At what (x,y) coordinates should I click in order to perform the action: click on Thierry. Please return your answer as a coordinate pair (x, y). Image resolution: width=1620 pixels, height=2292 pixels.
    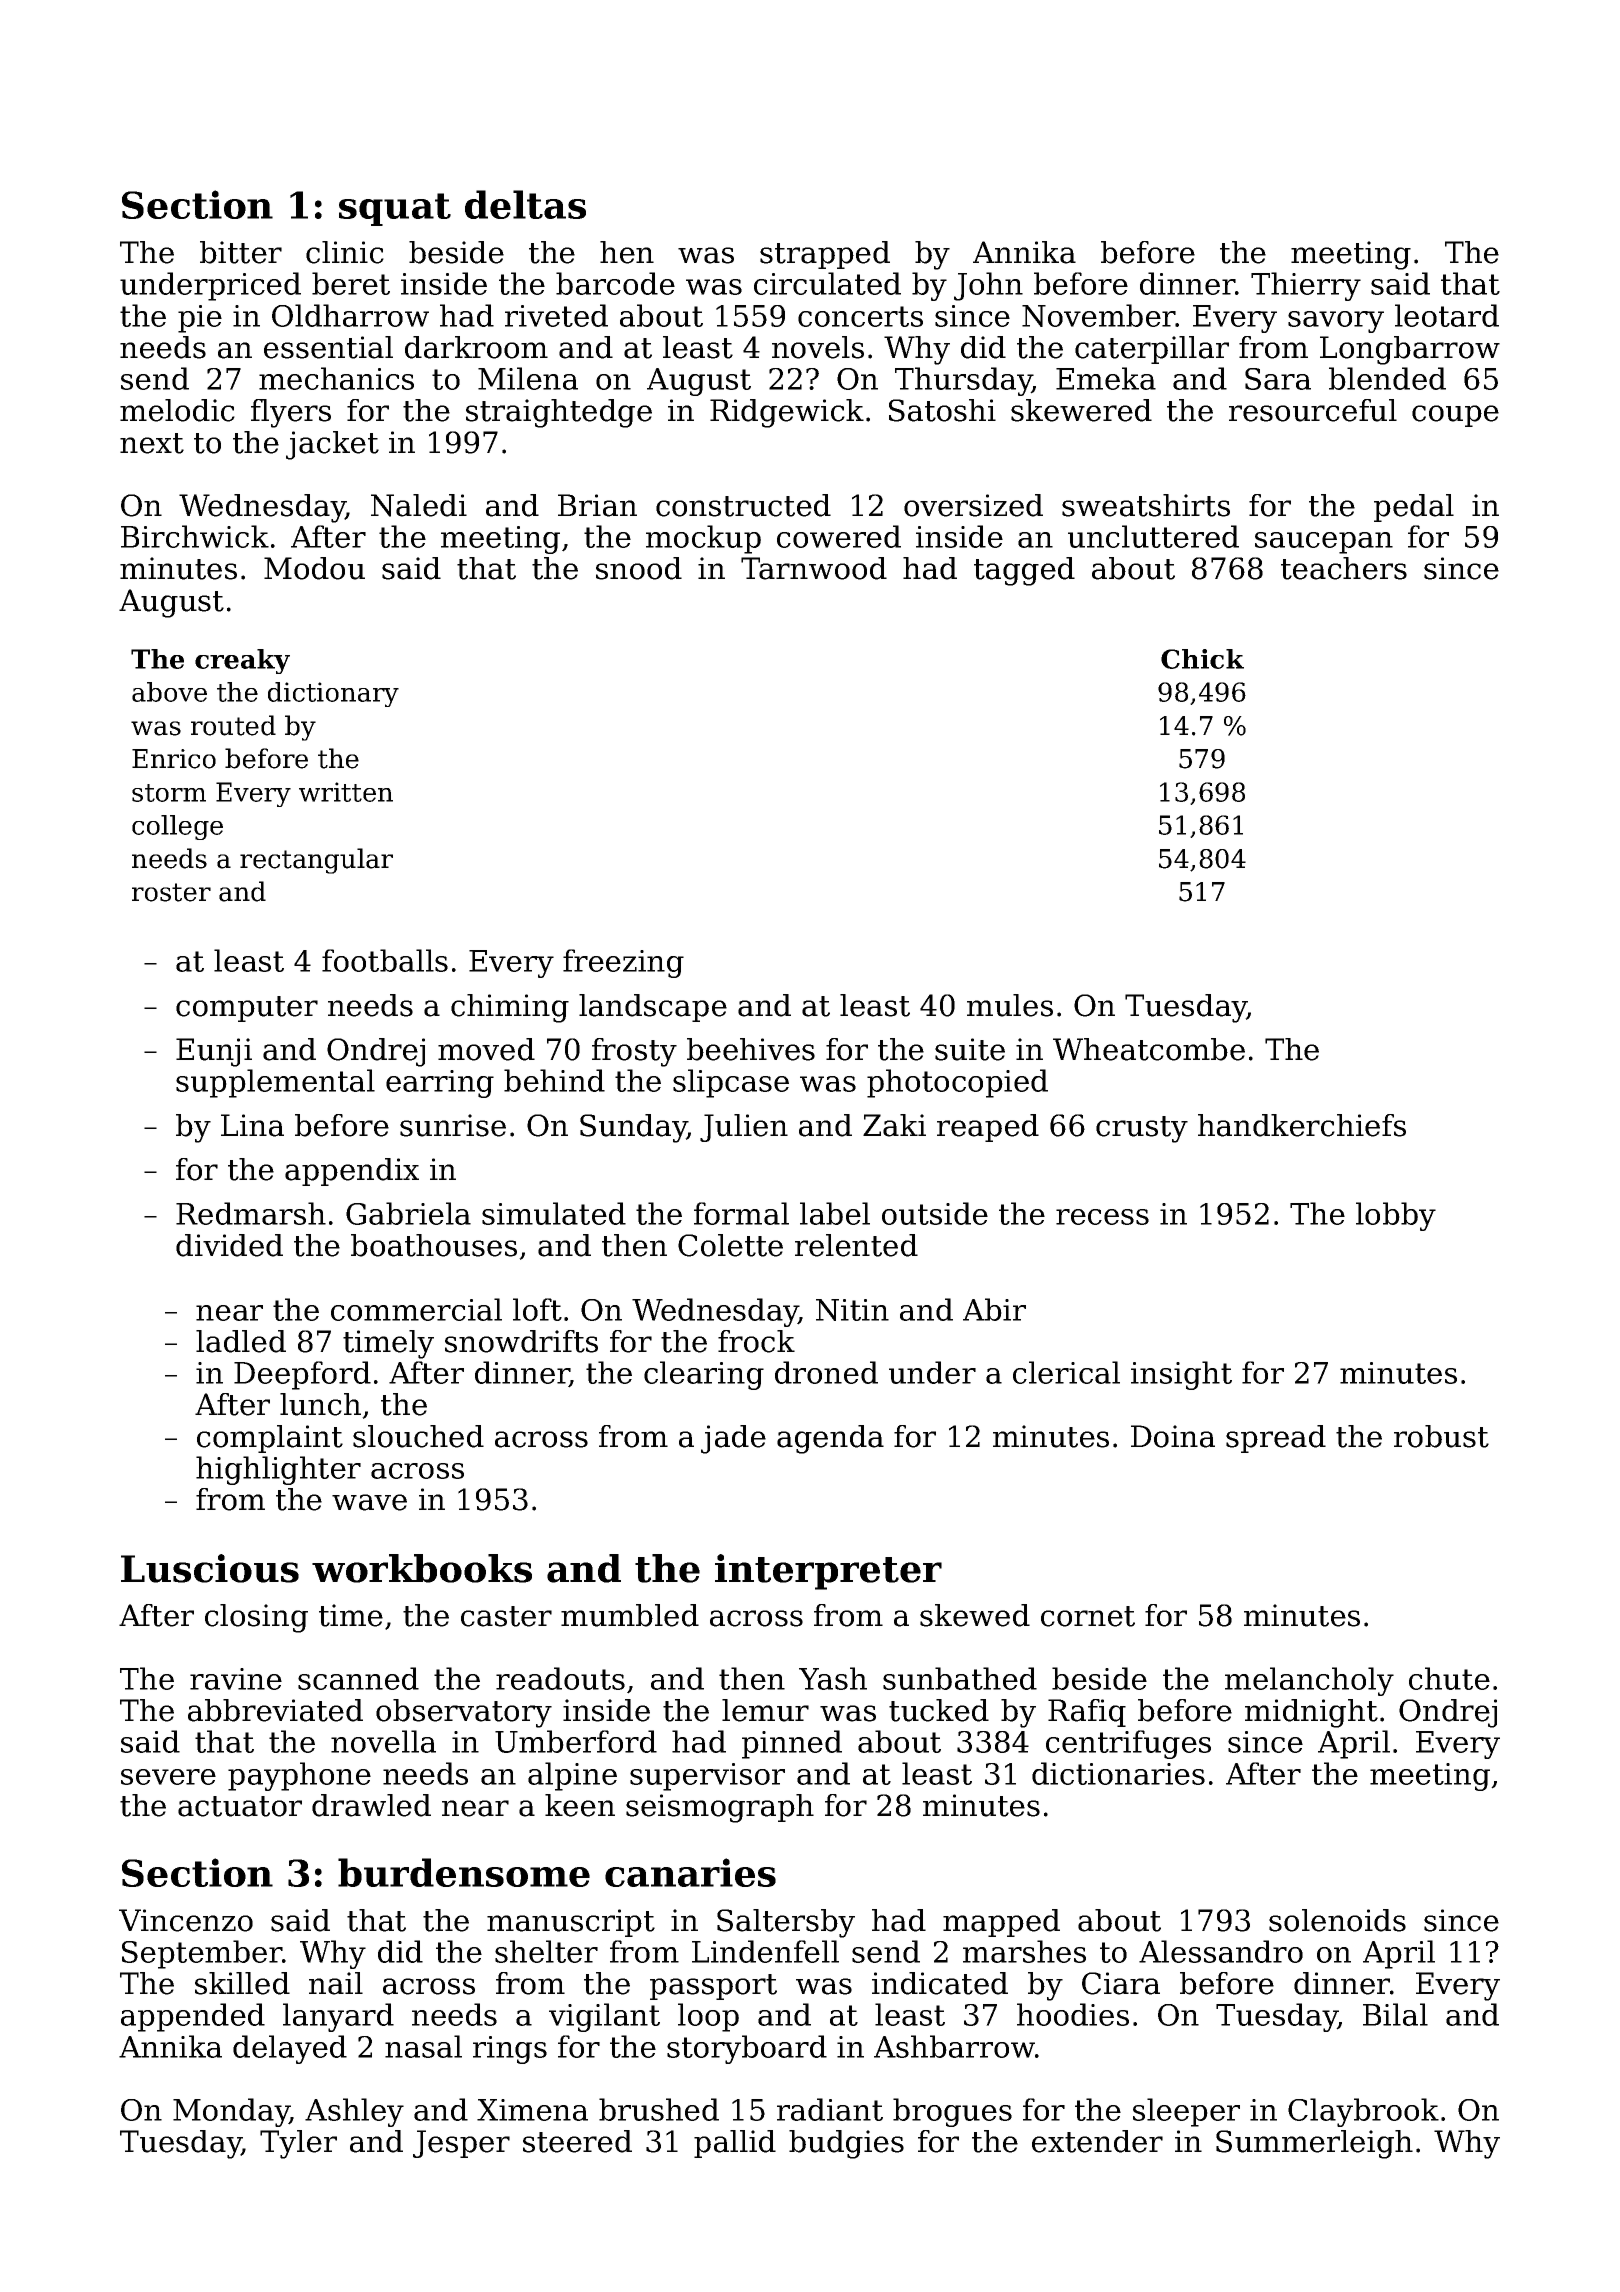
    Looking at the image, I should click on (1306, 286).
